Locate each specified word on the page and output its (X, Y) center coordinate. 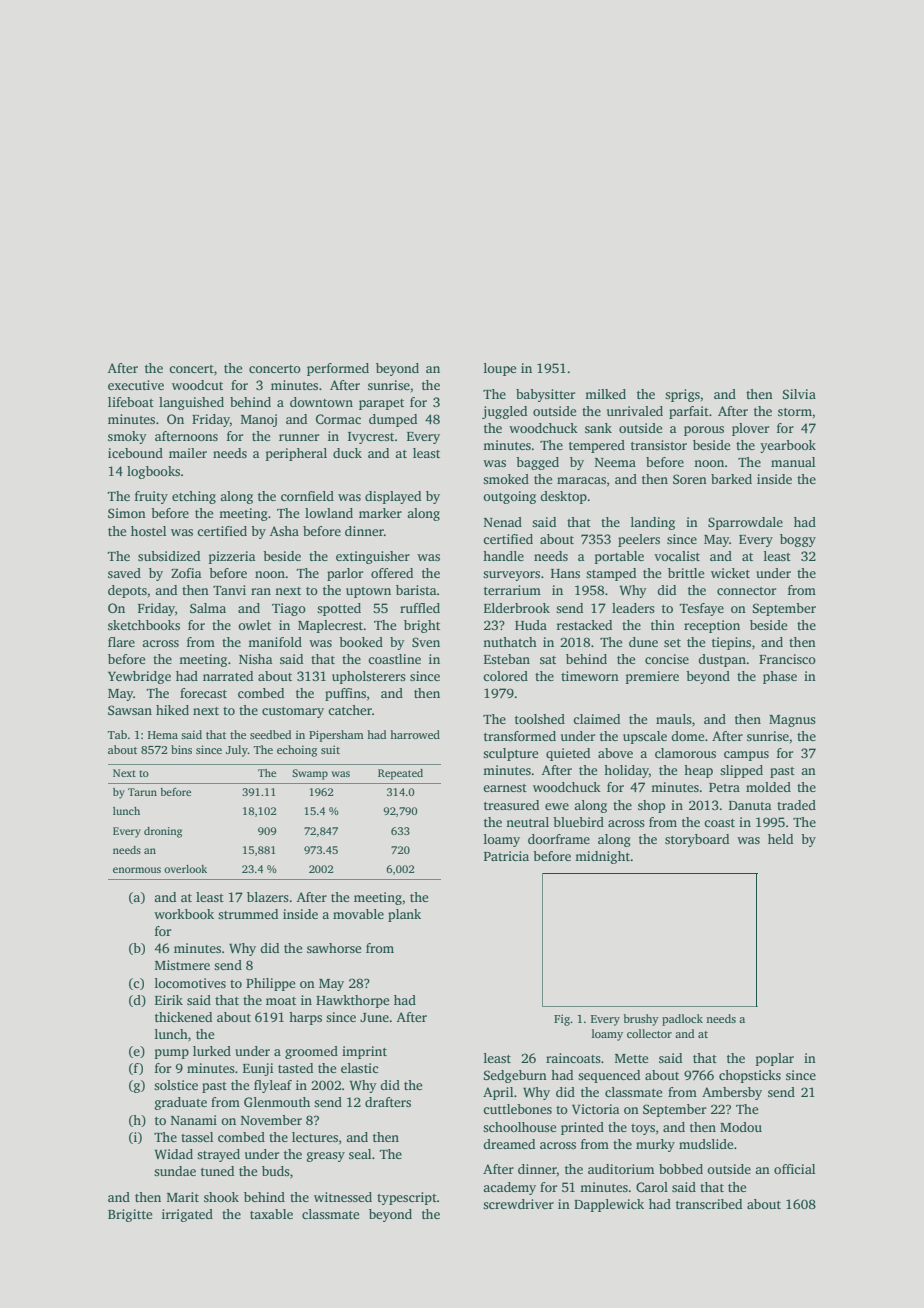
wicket (730, 573)
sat (548, 660)
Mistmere (182, 965)
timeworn (590, 676)
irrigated (187, 1215)
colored (505, 676)
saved (124, 573)
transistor (659, 445)
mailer (188, 453)
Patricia (506, 856)
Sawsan (130, 710)
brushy (641, 1020)
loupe (500, 369)
